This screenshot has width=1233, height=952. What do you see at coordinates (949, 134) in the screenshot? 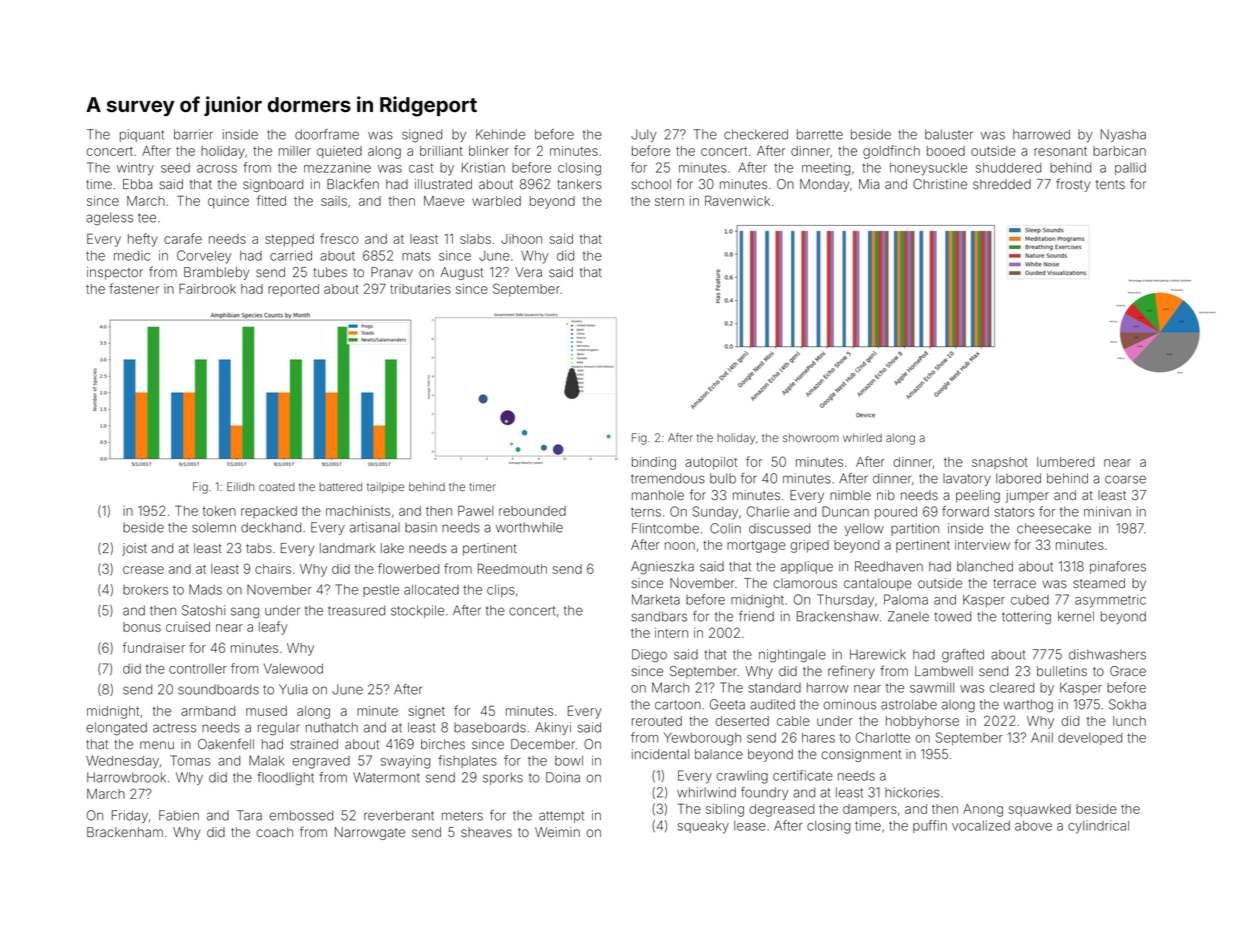
I see `baluster` at bounding box center [949, 134].
